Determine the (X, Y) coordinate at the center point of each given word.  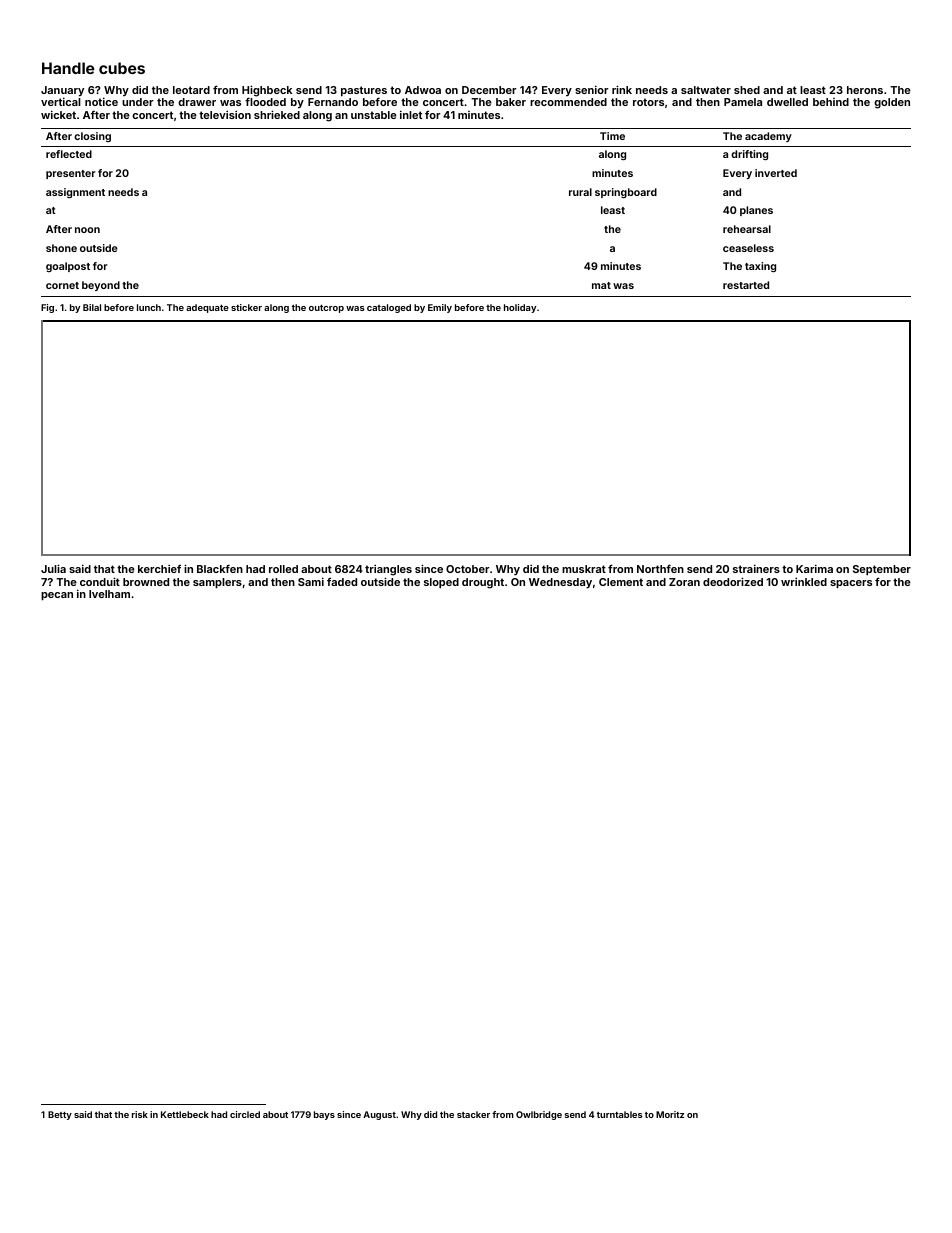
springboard (626, 193)
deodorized (733, 581)
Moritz (670, 1114)
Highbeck (267, 91)
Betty (60, 1115)
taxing (760, 267)
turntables (620, 1114)
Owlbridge (539, 1115)
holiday (520, 308)
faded (342, 581)
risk (140, 1114)
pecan (57, 596)
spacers (851, 584)
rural (580, 192)
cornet (62, 285)
